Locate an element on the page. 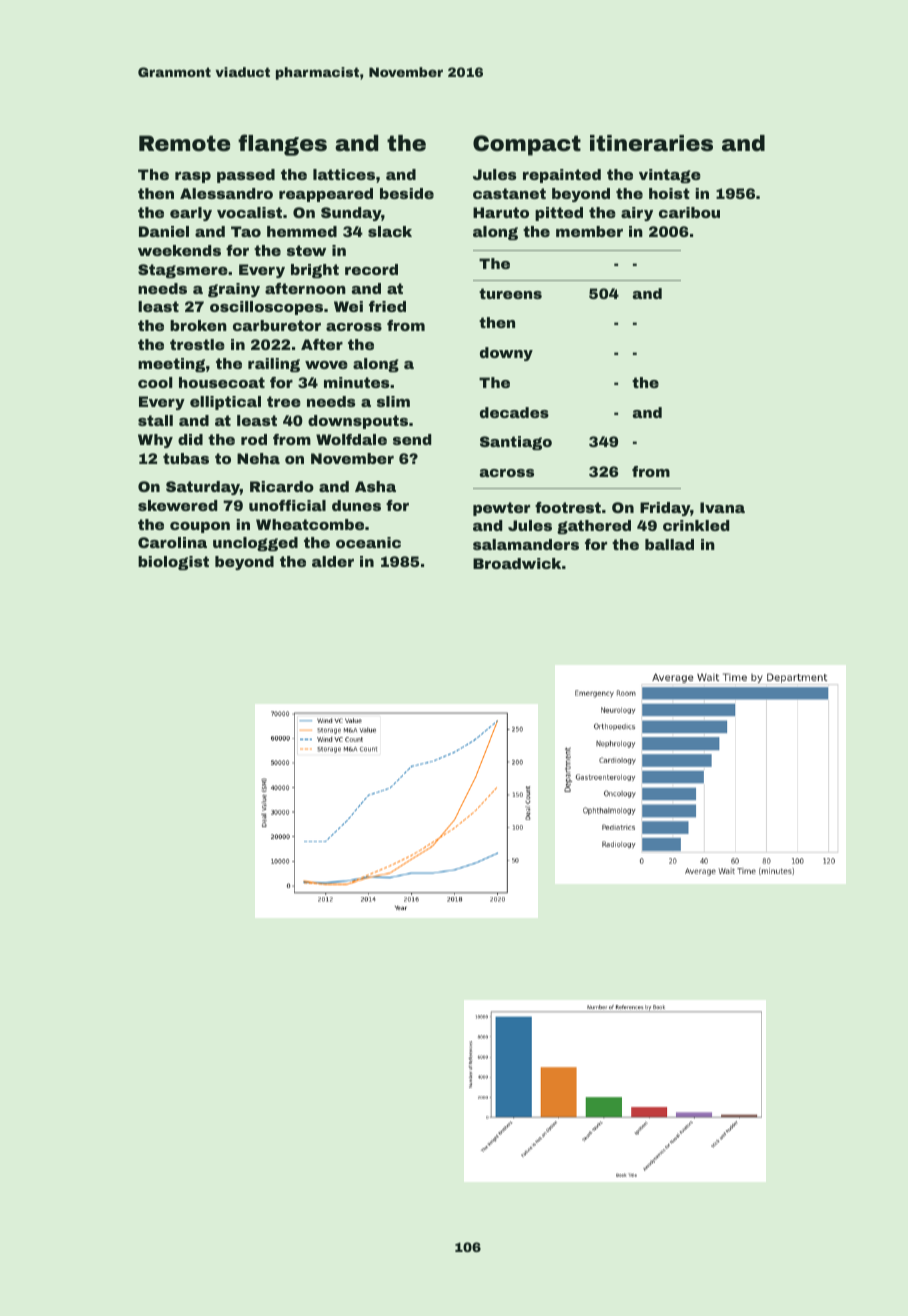 The width and height of the page is (908, 1316). alder is located at coordinates (333, 561).
